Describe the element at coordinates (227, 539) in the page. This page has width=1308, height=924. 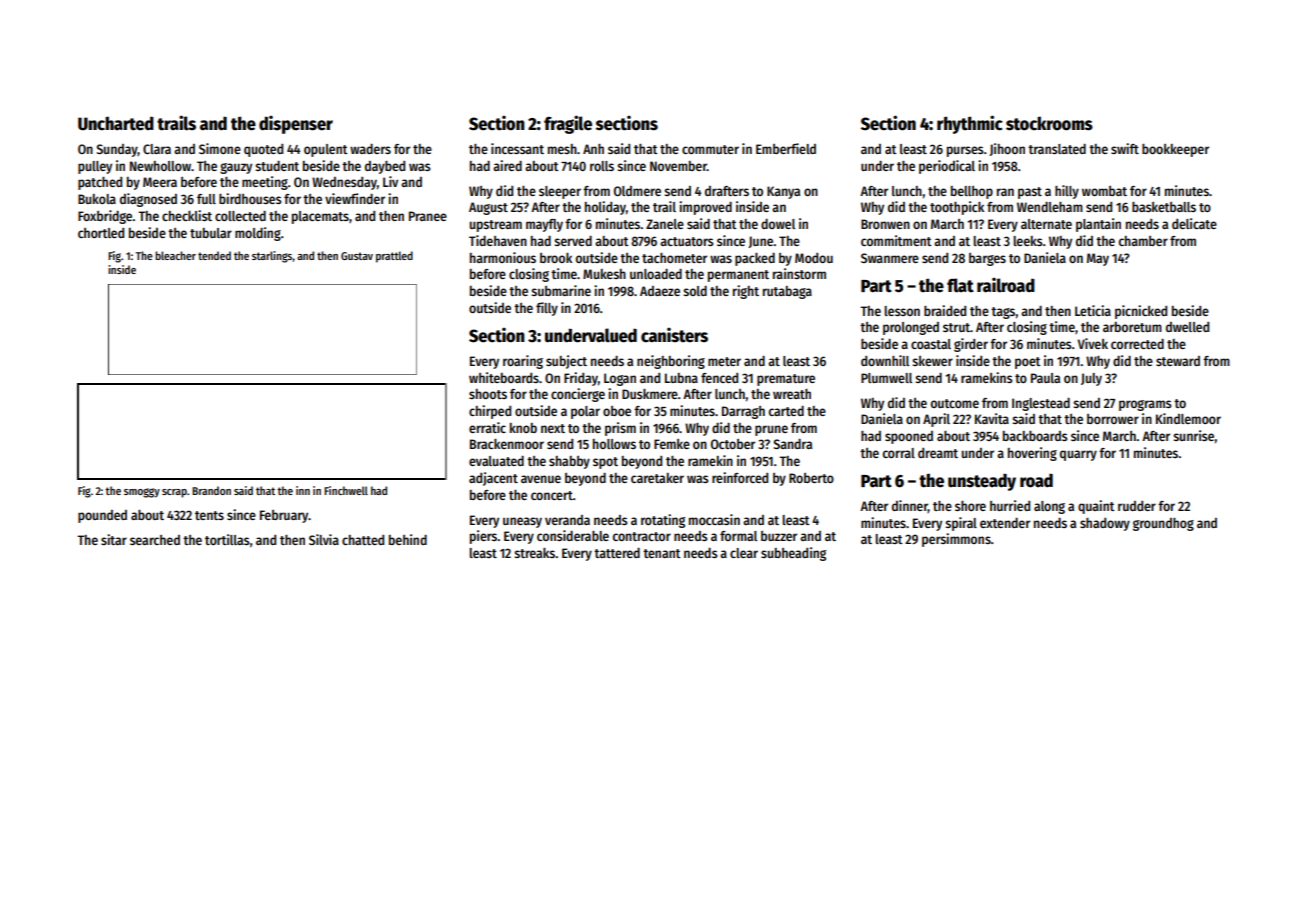
I see `tortillas` at that location.
